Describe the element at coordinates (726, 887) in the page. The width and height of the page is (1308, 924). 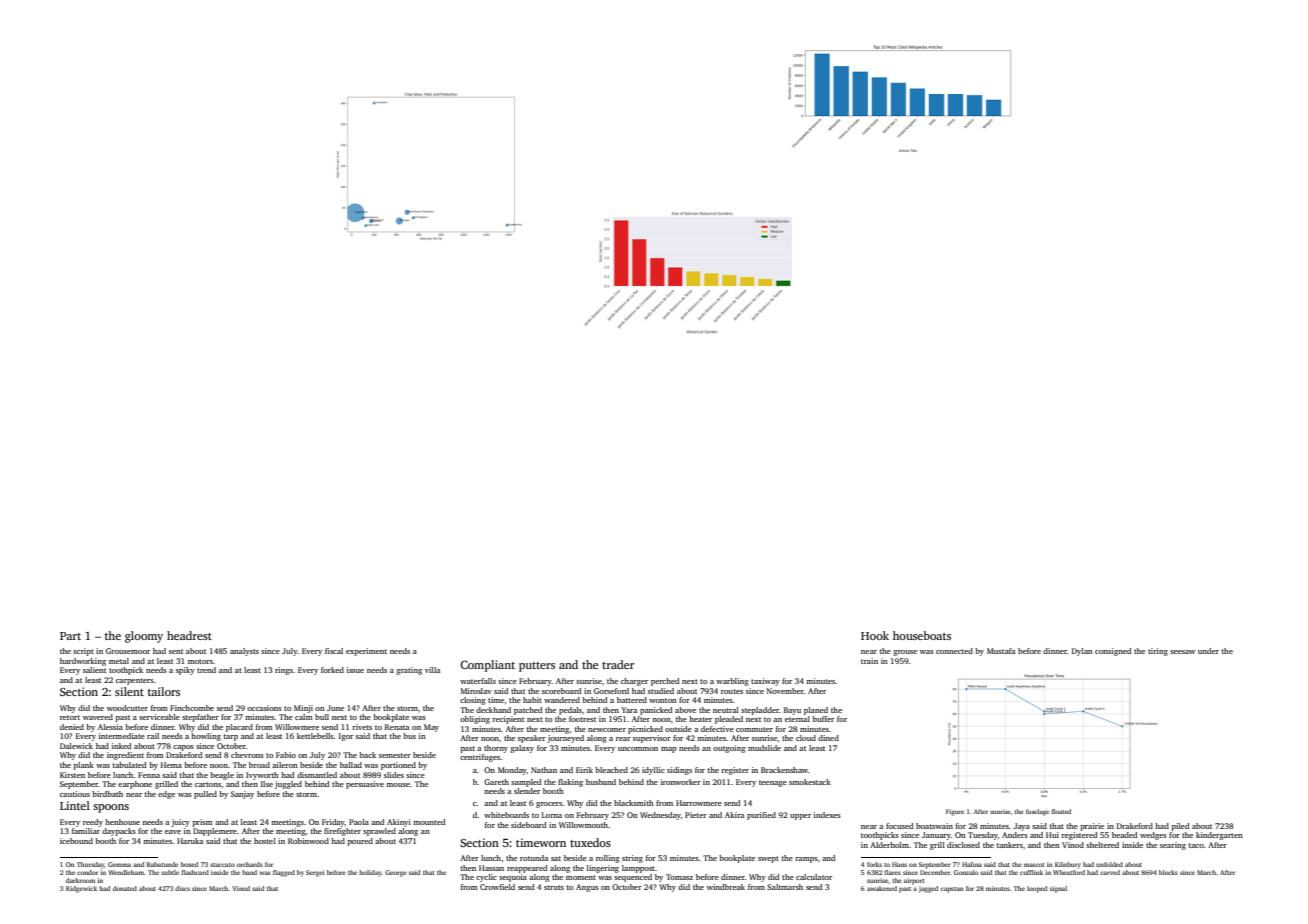
I see `windbreak` at that location.
